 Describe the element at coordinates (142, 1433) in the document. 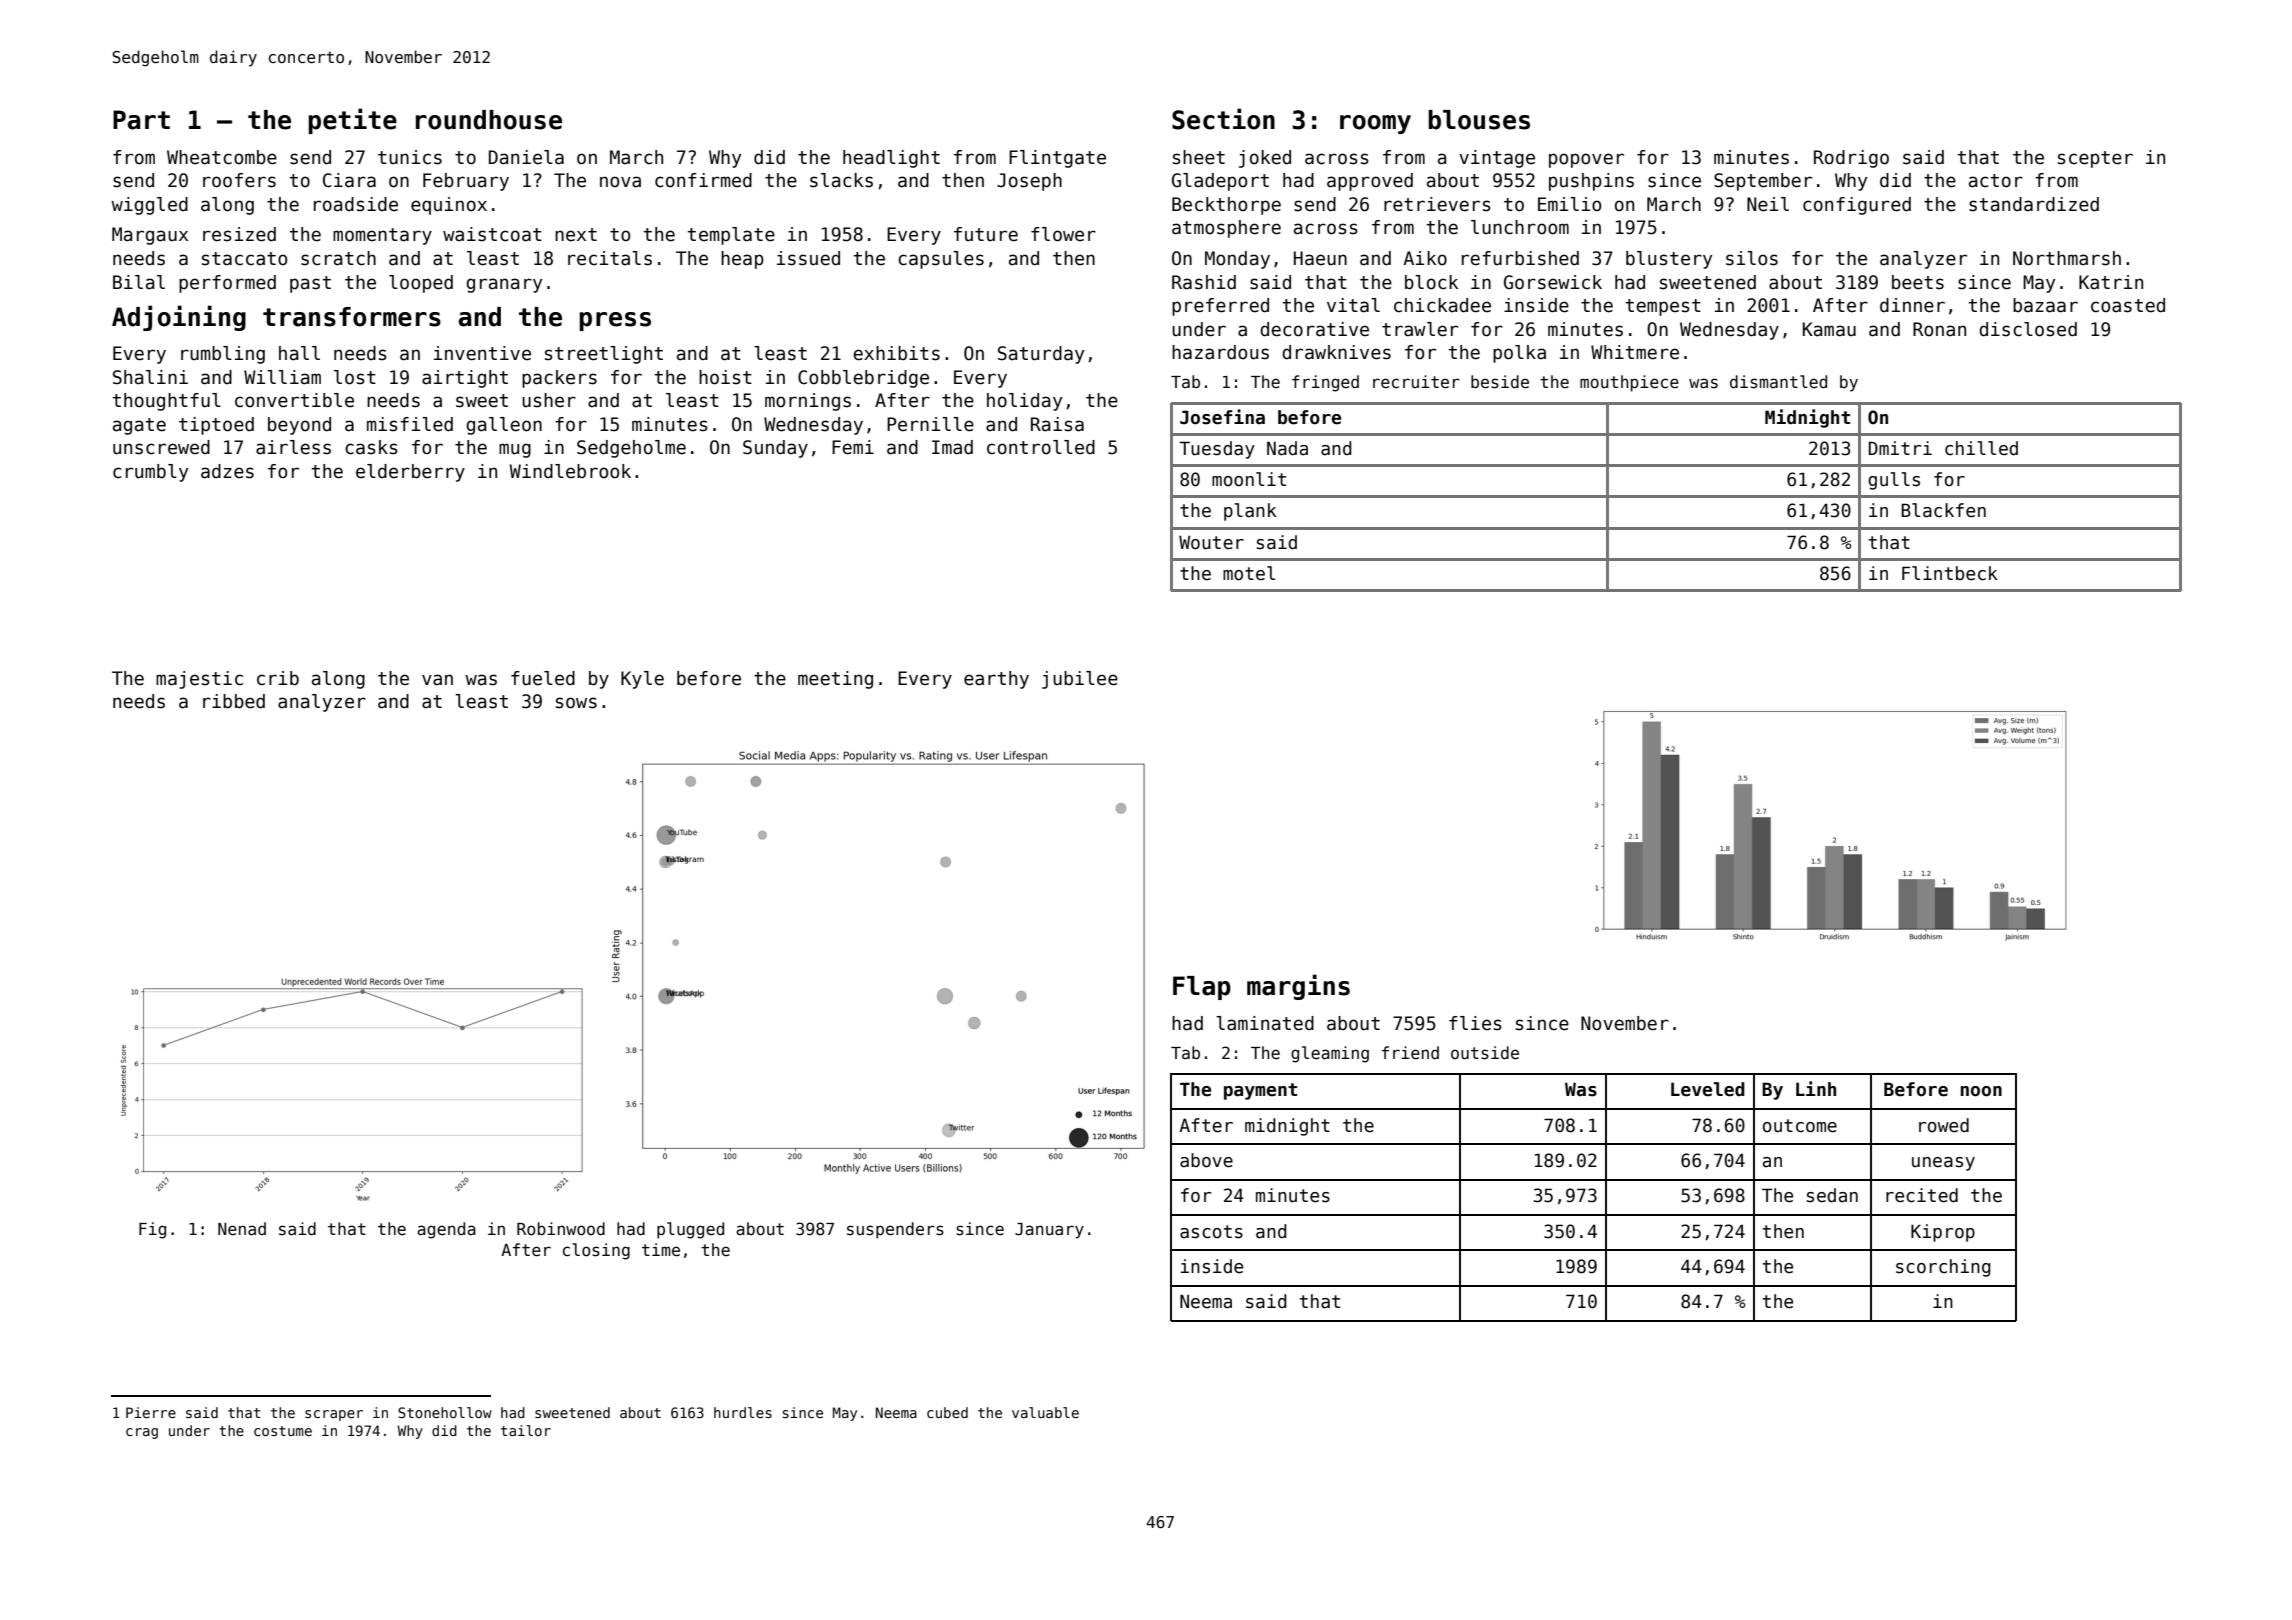

I see `crag` at that location.
